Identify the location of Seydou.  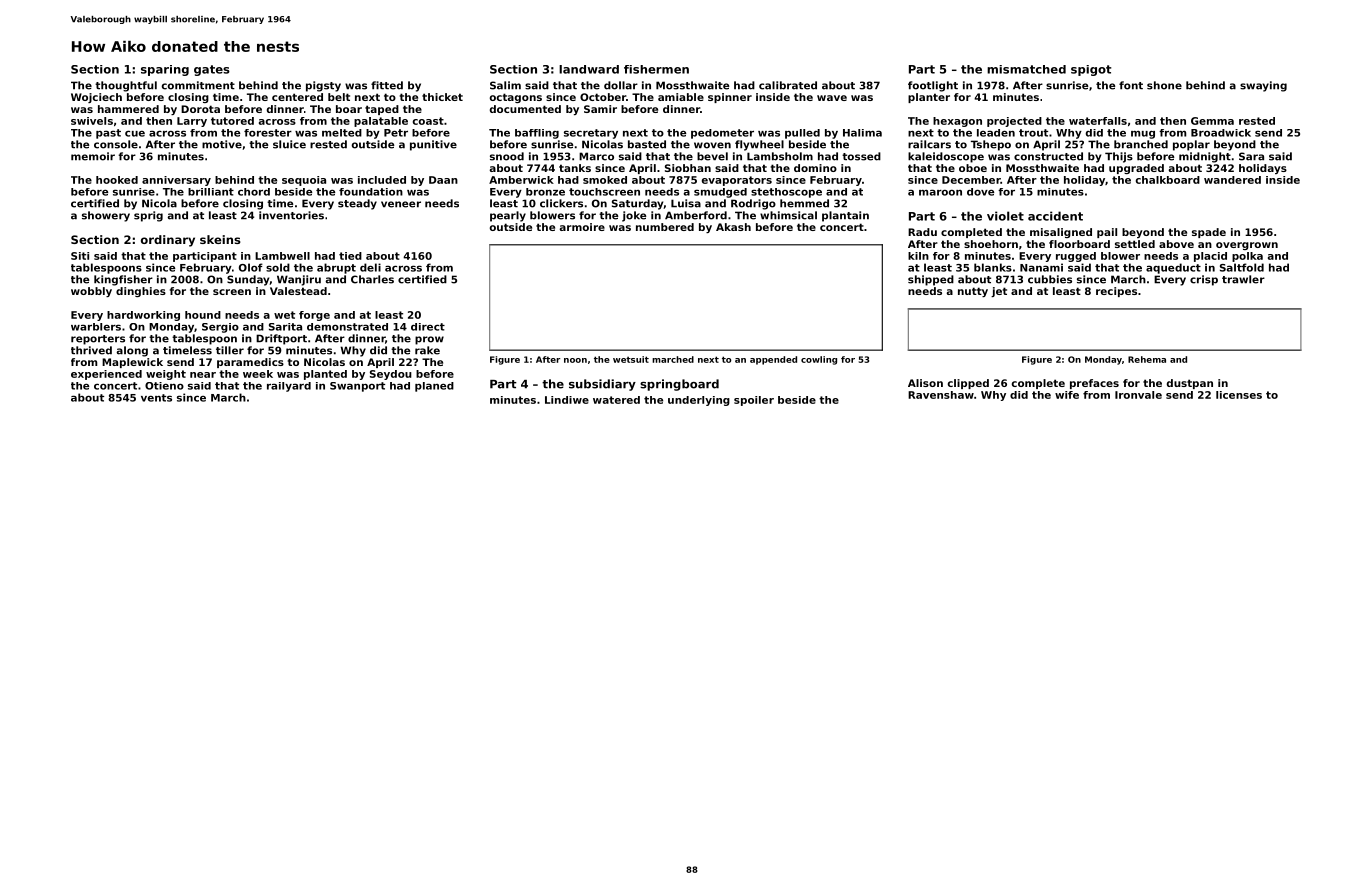
(391, 375).
